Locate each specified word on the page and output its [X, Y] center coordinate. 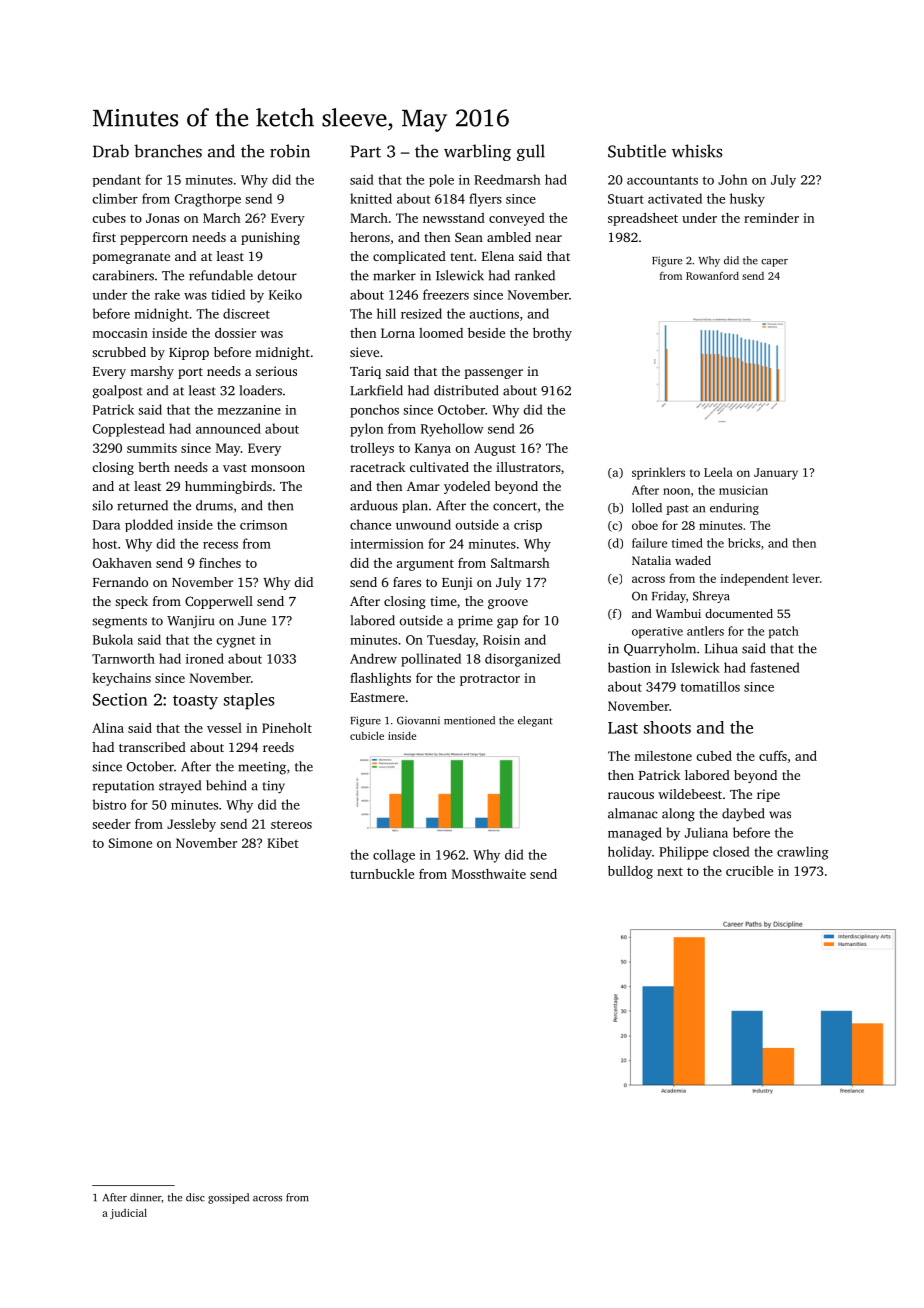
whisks [697, 151]
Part [366, 151]
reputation [123, 786]
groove [508, 604]
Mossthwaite [489, 874]
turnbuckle [382, 874]
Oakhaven [122, 563]
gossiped [228, 1198]
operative [657, 632]
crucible [749, 871]
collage [394, 856]
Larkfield [376, 390]
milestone [663, 756]
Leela [718, 472]
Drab [111, 151]
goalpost [117, 392]
